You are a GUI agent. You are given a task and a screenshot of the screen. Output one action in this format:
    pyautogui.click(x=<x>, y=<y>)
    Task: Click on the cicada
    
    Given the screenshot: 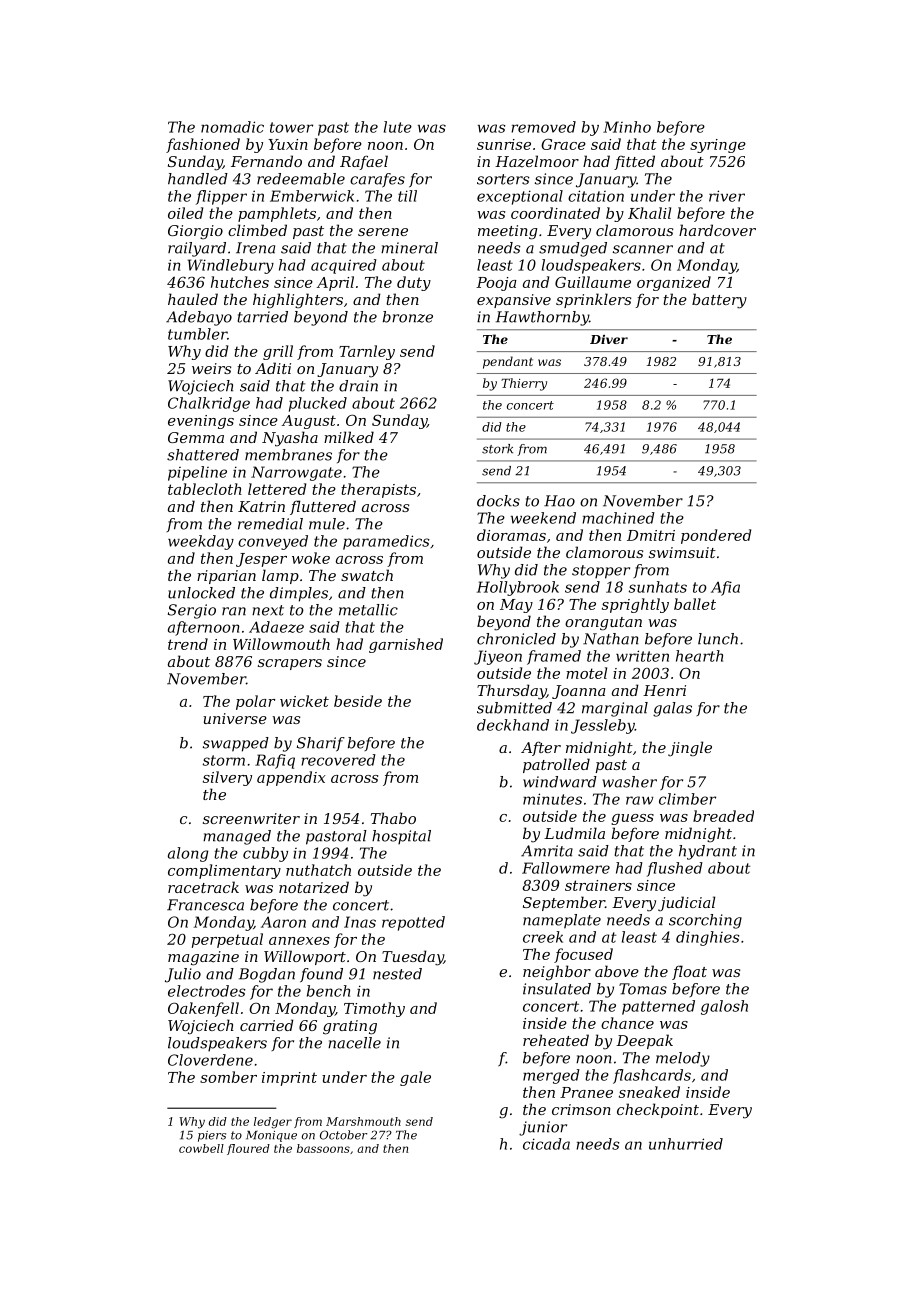 What is the action you would take?
    pyautogui.click(x=546, y=1144)
